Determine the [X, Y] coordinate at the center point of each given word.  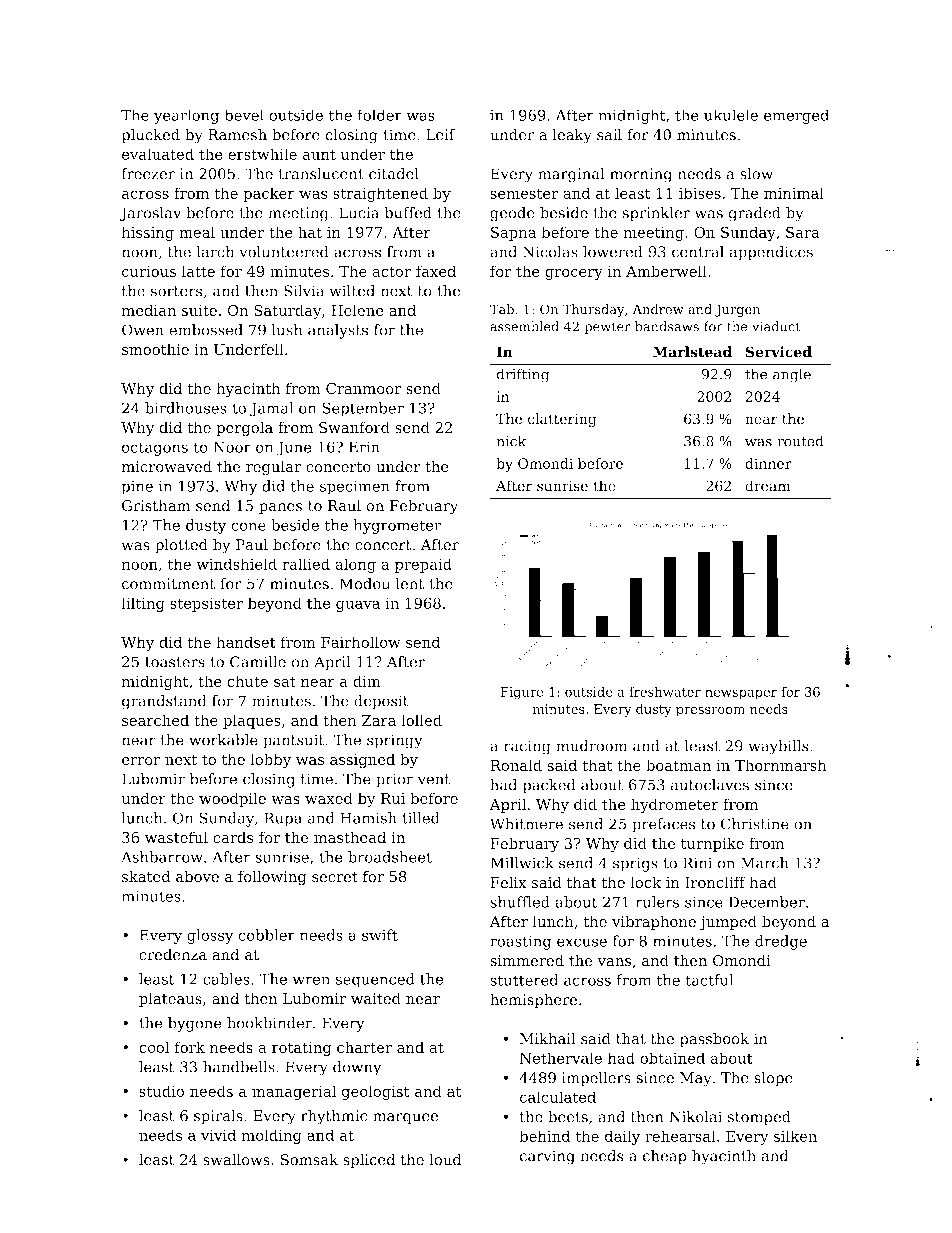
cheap [665, 1157]
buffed [408, 213]
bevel [244, 115]
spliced [369, 1161]
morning [641, 175]
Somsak [309, 1159]
